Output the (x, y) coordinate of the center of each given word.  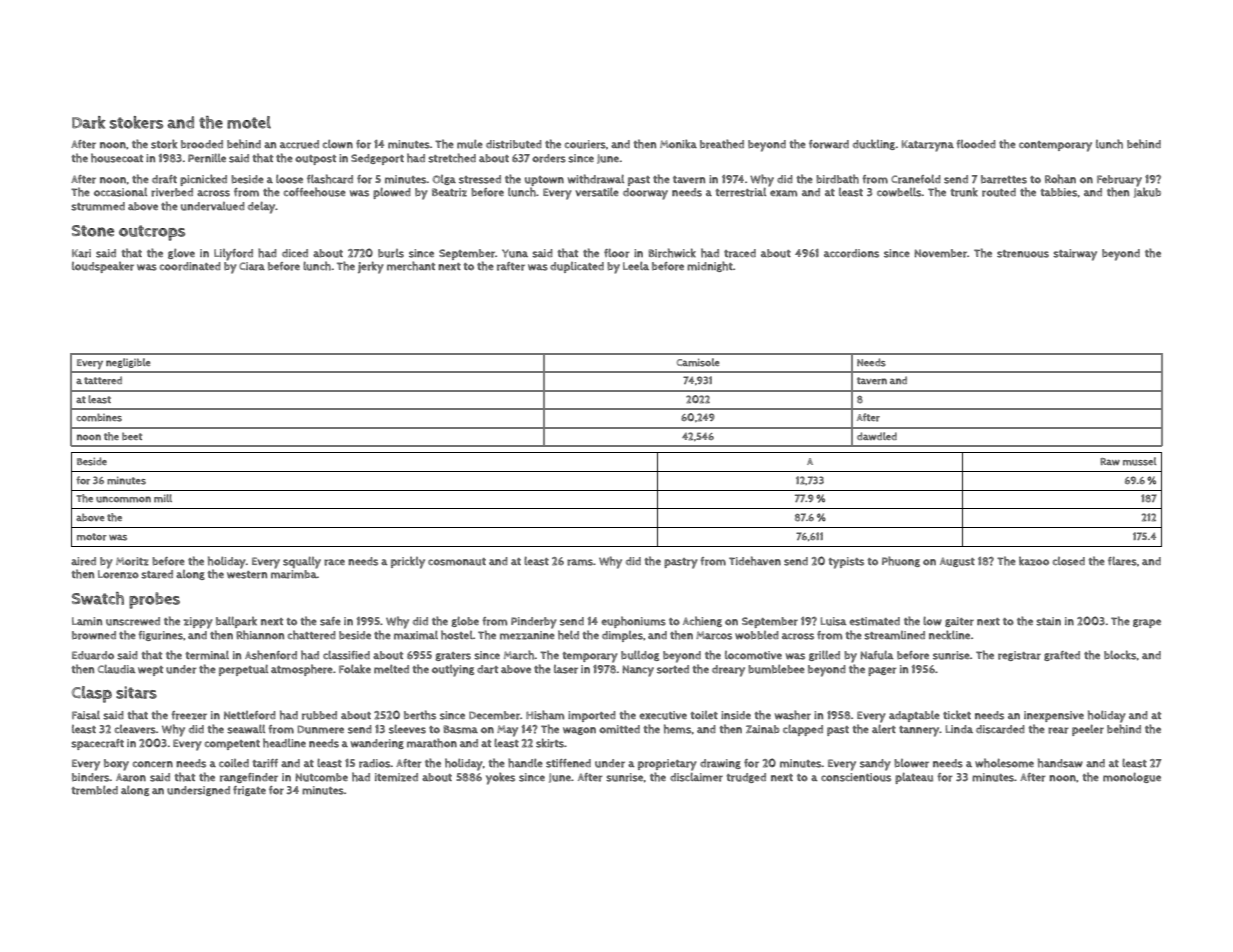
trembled (95, 790)
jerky (371, 267)
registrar (1019, 656)
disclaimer (696, 777)
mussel (1140, 461)
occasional (120, 192)
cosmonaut (457, 562)
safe (330, 621)
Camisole (698, 362)
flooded (976, 144)
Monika (678, 144)
